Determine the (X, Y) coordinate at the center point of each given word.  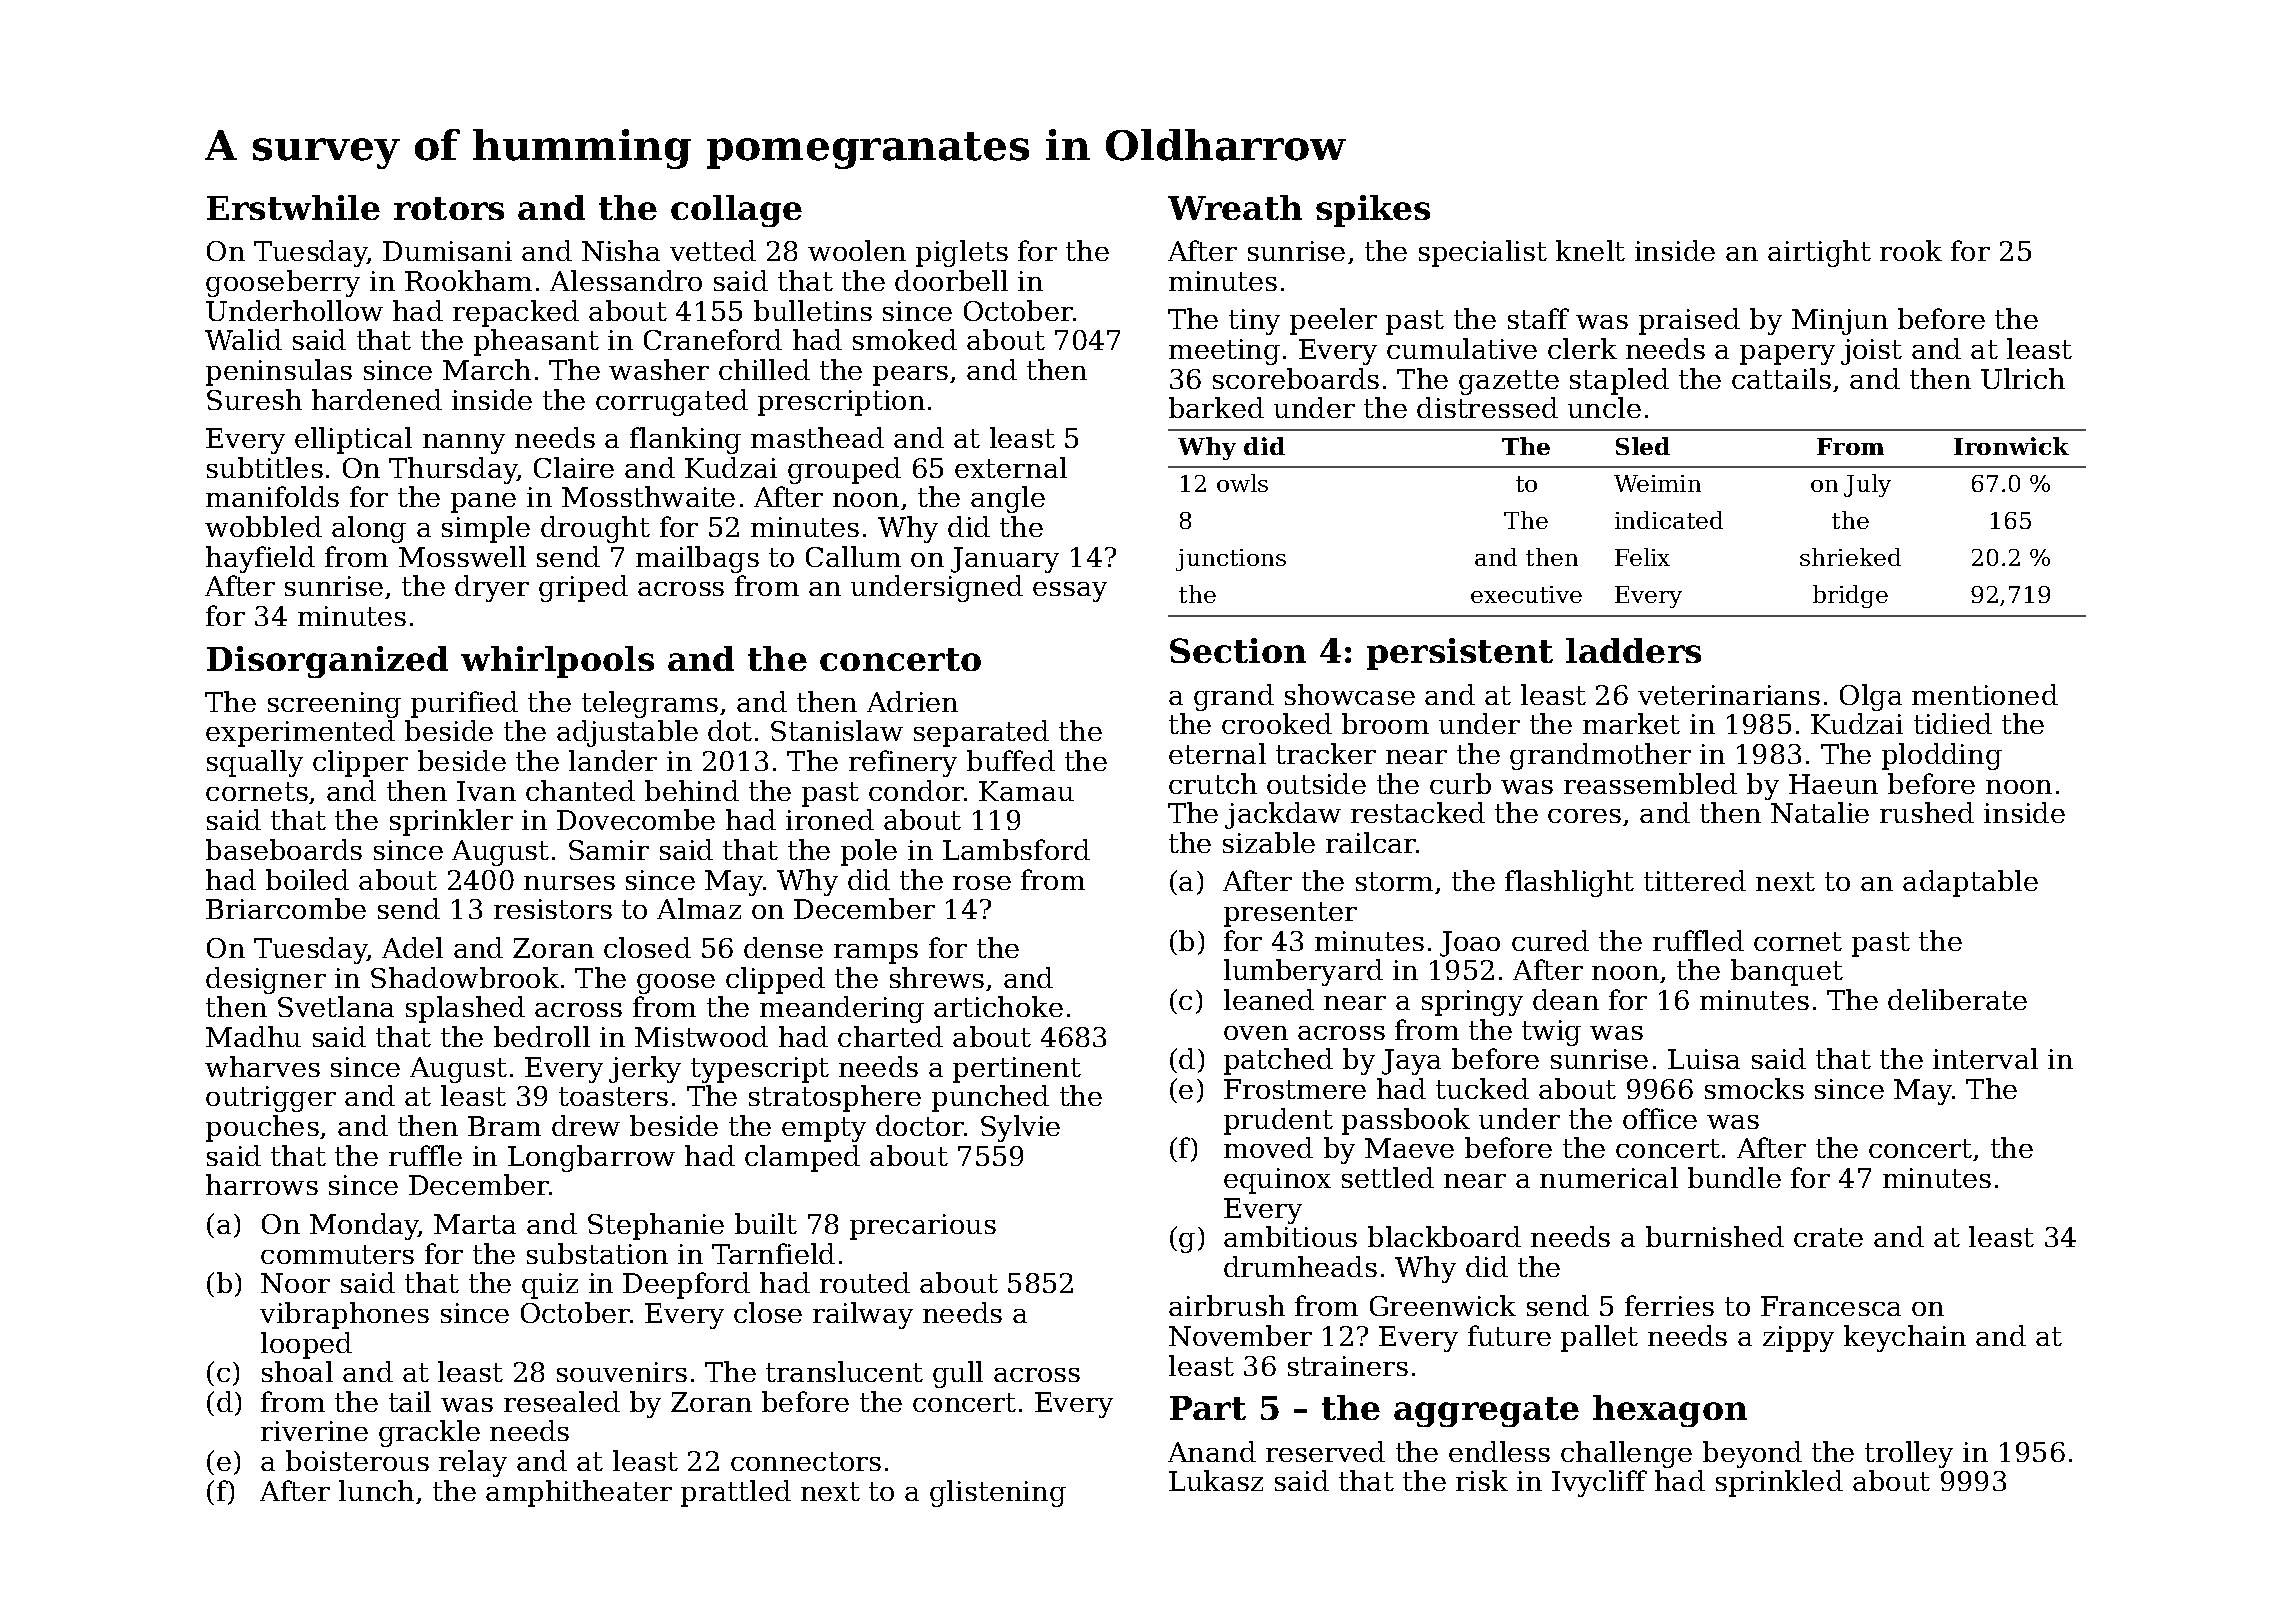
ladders (1633, 650)
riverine (314, 1431)
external (1011, 467)
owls (1242, 483)
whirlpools (557, 662)
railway (863, 1315)
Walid (243, 339)
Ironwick (2011, 446)
